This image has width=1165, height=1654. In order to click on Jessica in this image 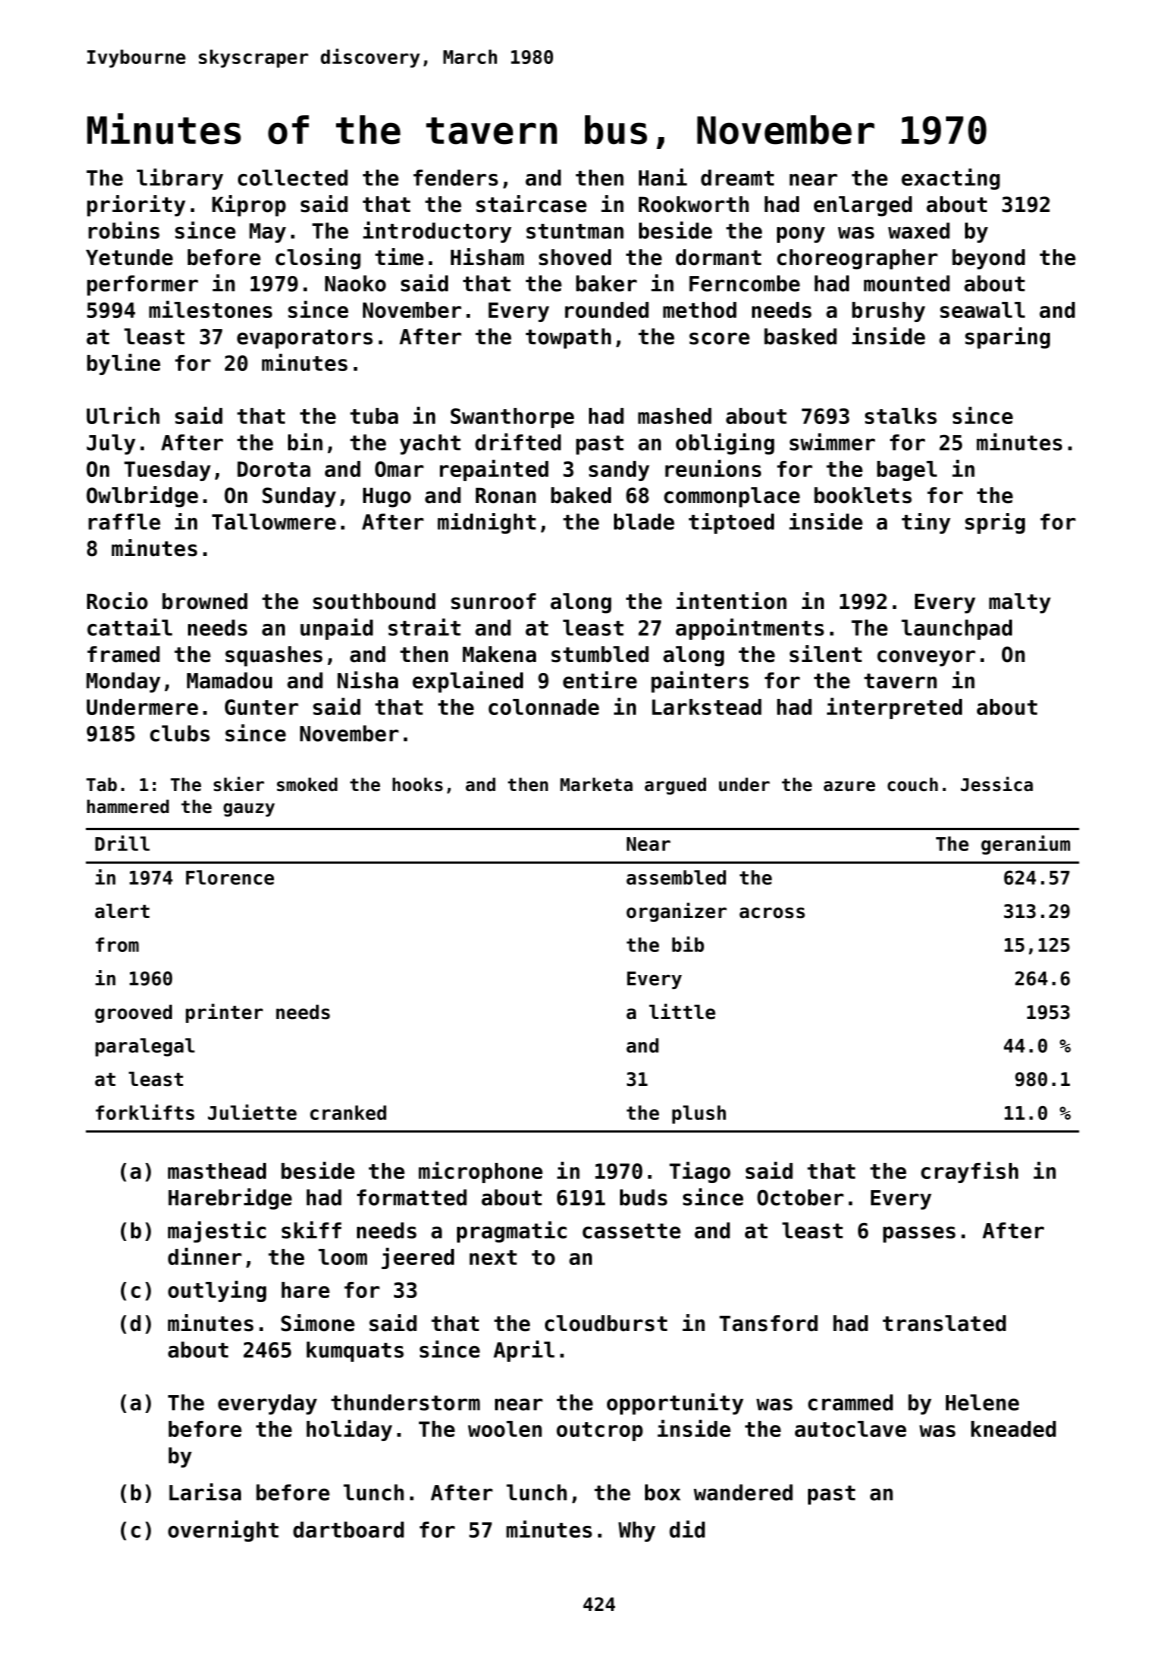, I will do `click(997, 784)`.
